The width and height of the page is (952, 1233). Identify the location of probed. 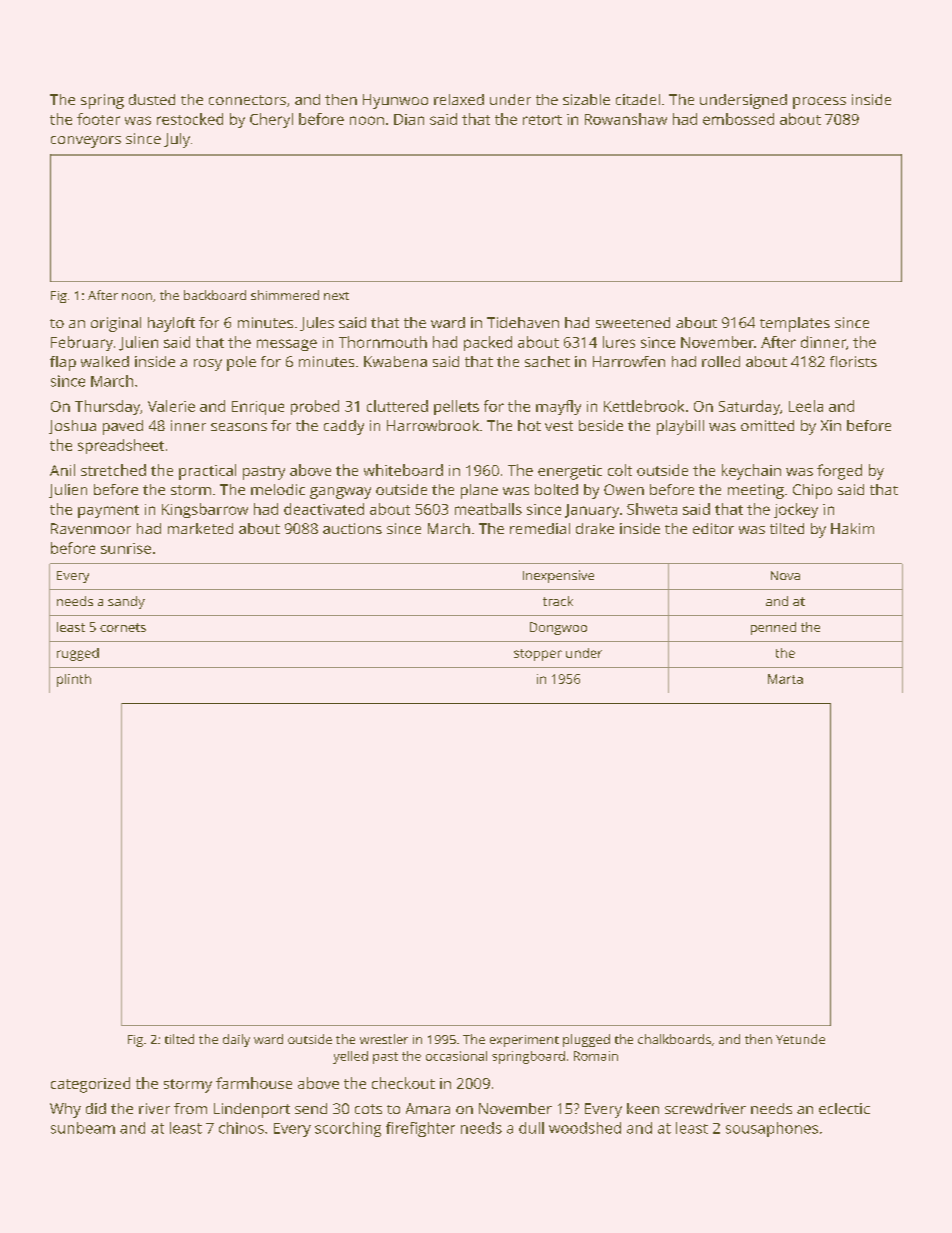
(315, 407).
